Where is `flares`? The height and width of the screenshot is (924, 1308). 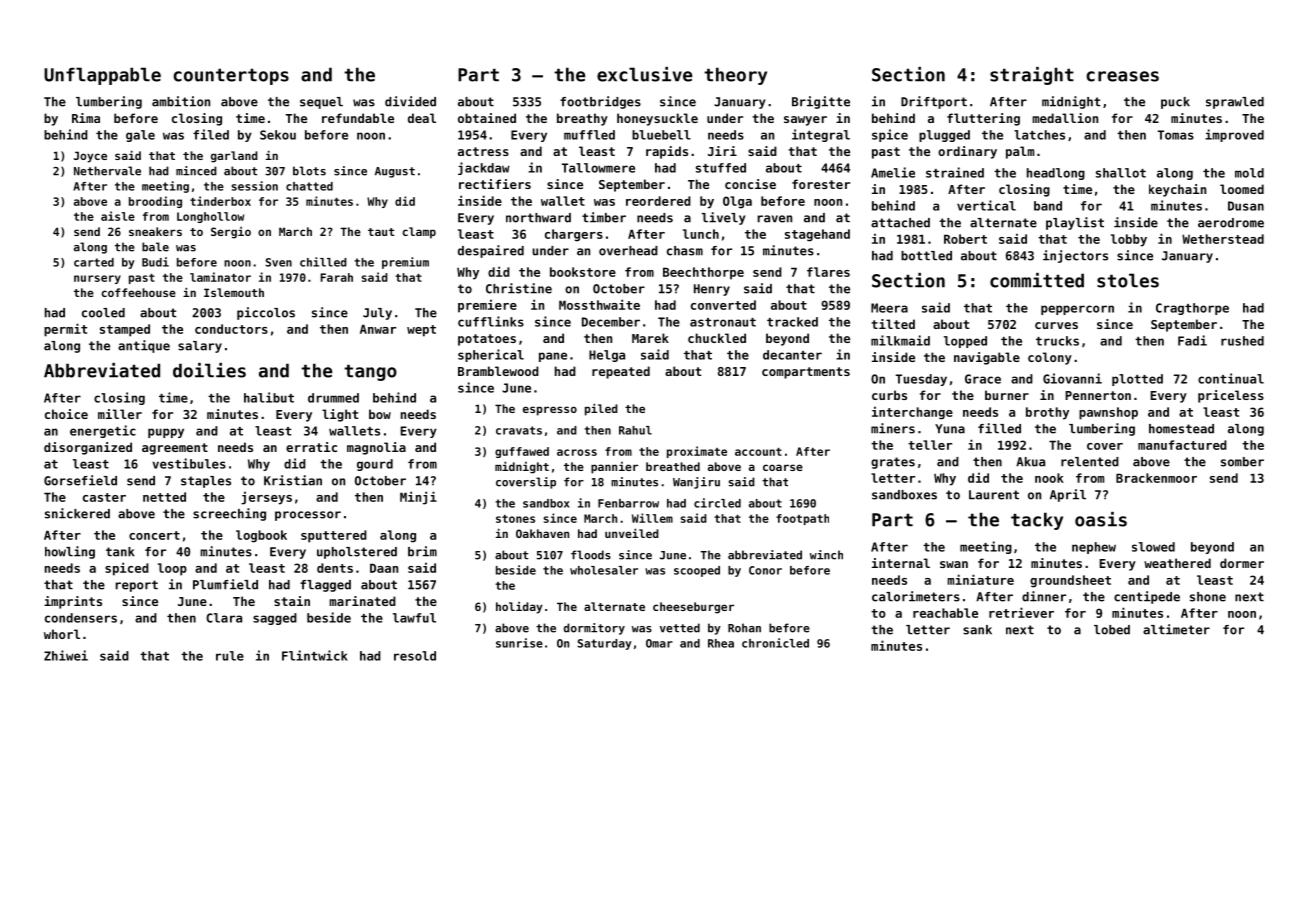 flares is located at coordinates (828, 272).
